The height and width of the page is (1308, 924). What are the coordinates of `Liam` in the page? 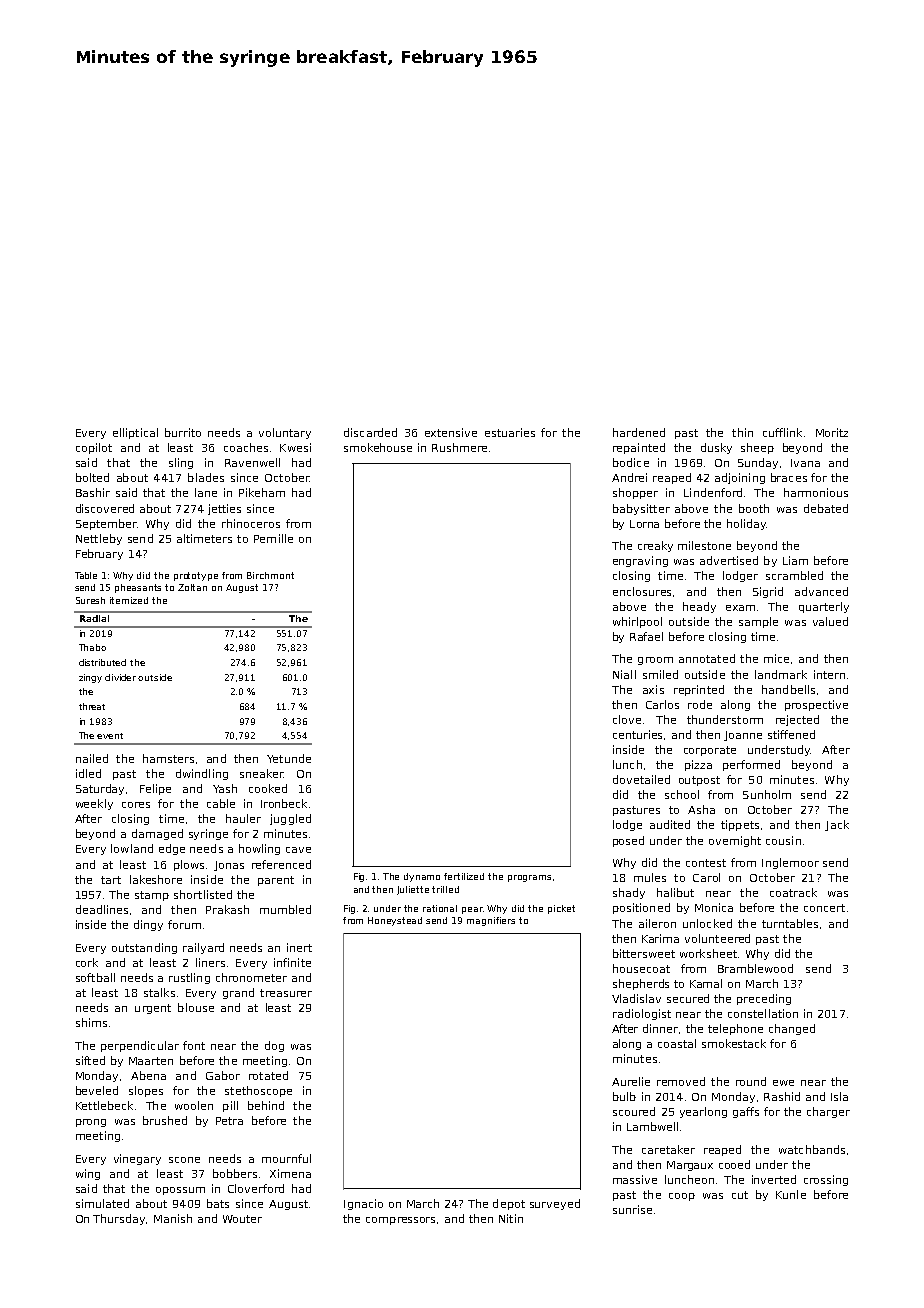 It's located at (795, 560).
